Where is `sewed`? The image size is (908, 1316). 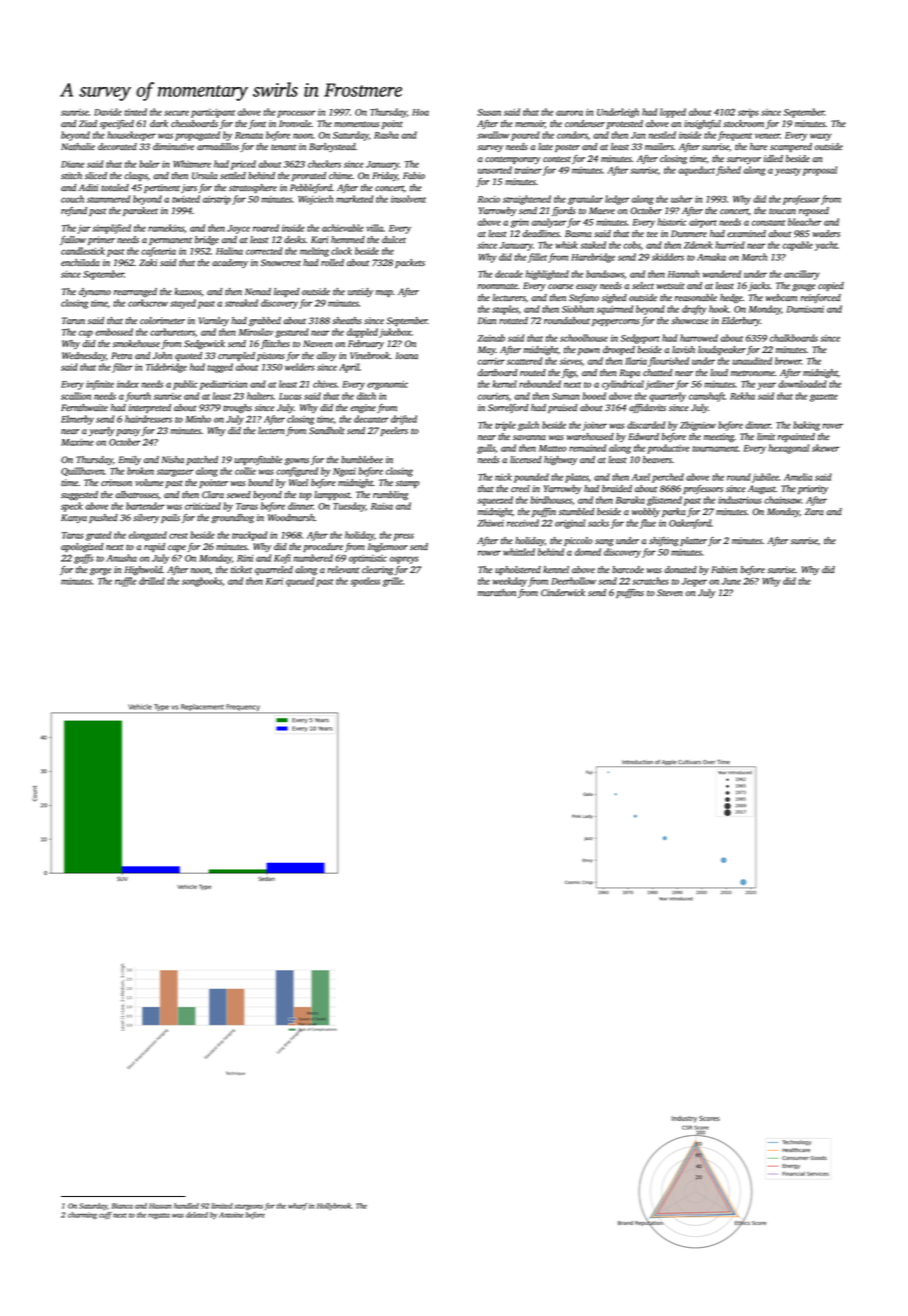
sewed is located at coordinates (239, 494).
